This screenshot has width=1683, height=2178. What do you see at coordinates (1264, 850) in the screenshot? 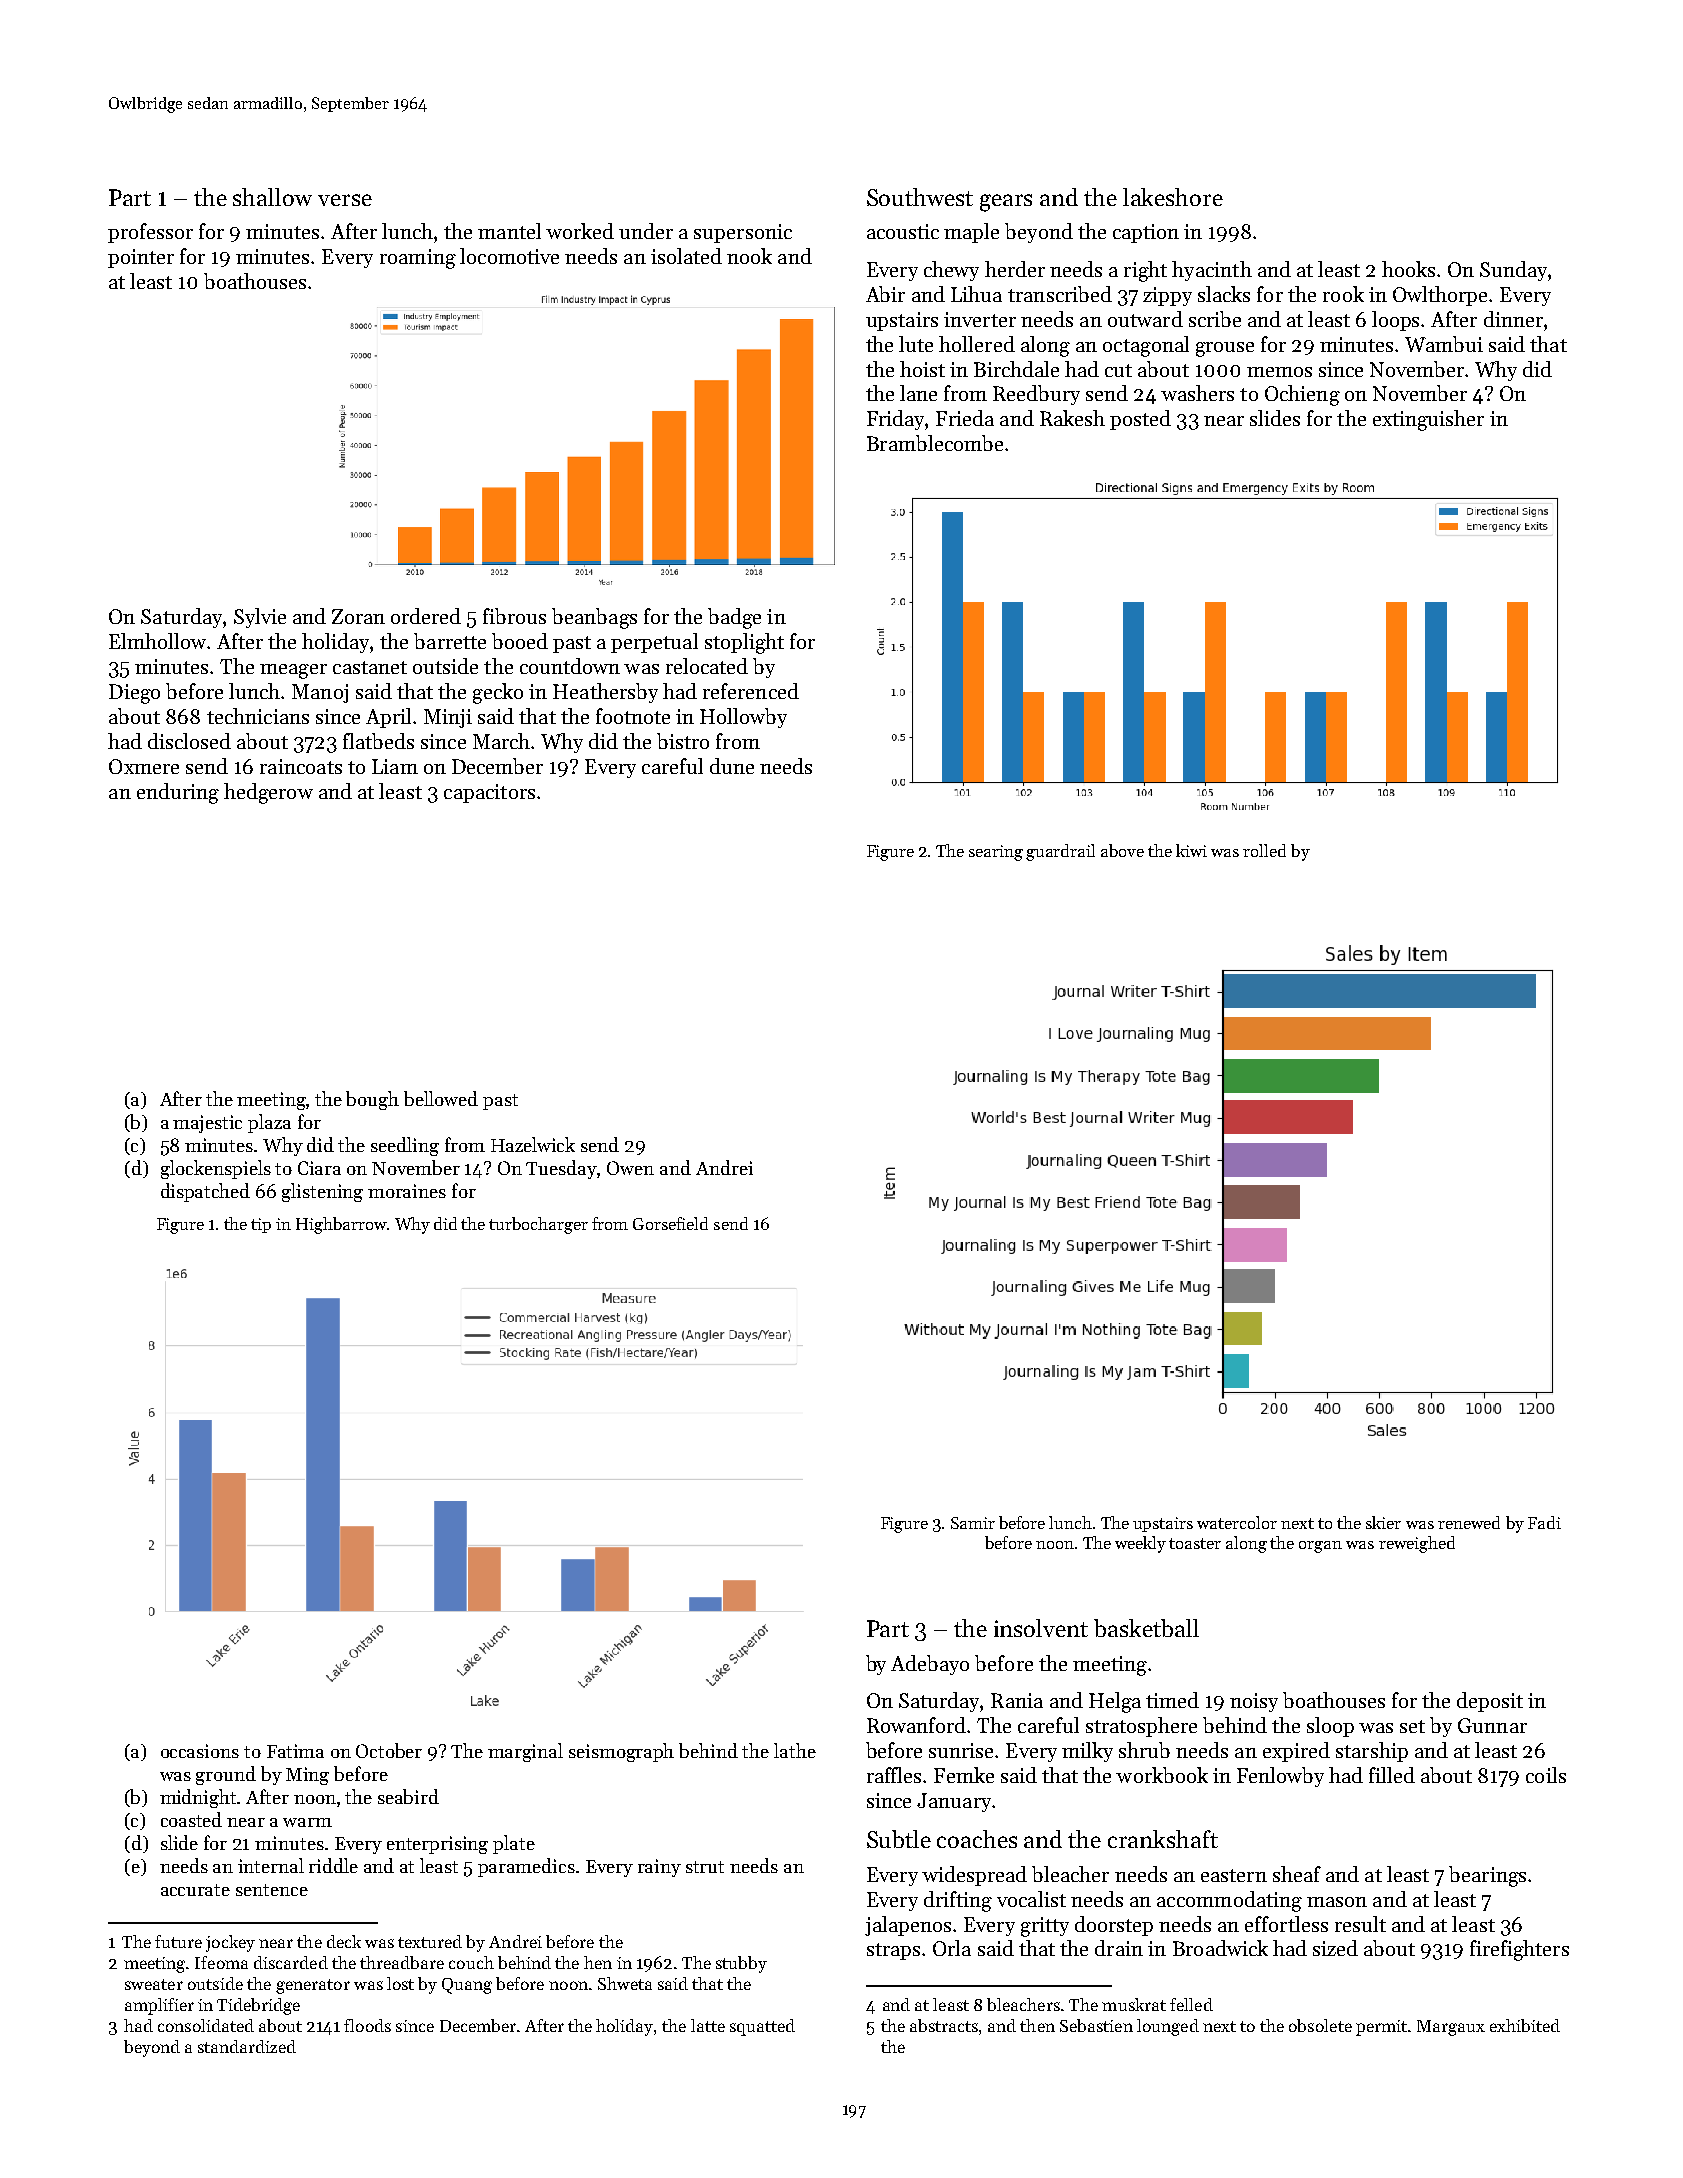
I see `rolled` at bounding box center [1264, 850].
